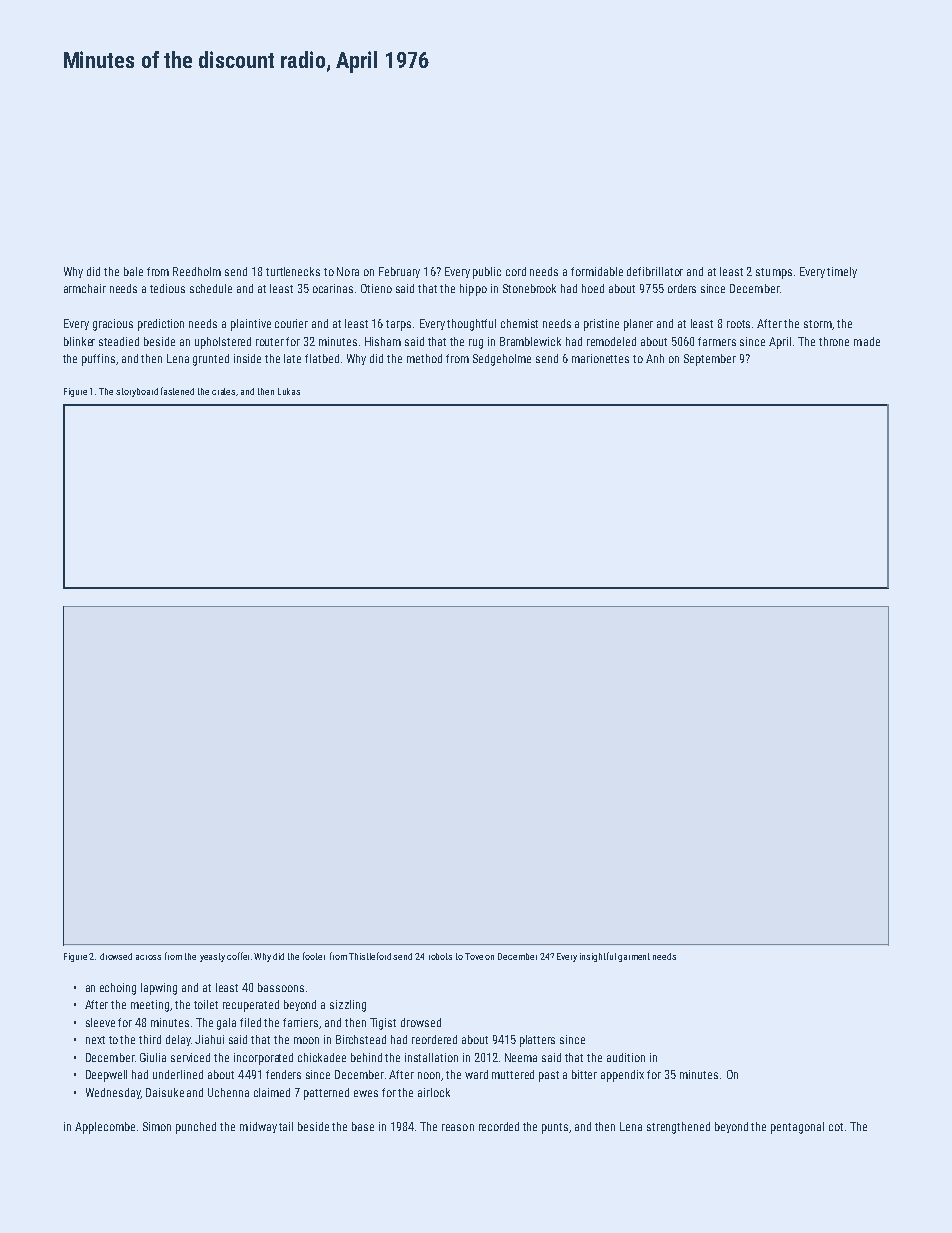  Describe the element at coordinates (634, 957) in the screenshot. I see `garment` at that location.
